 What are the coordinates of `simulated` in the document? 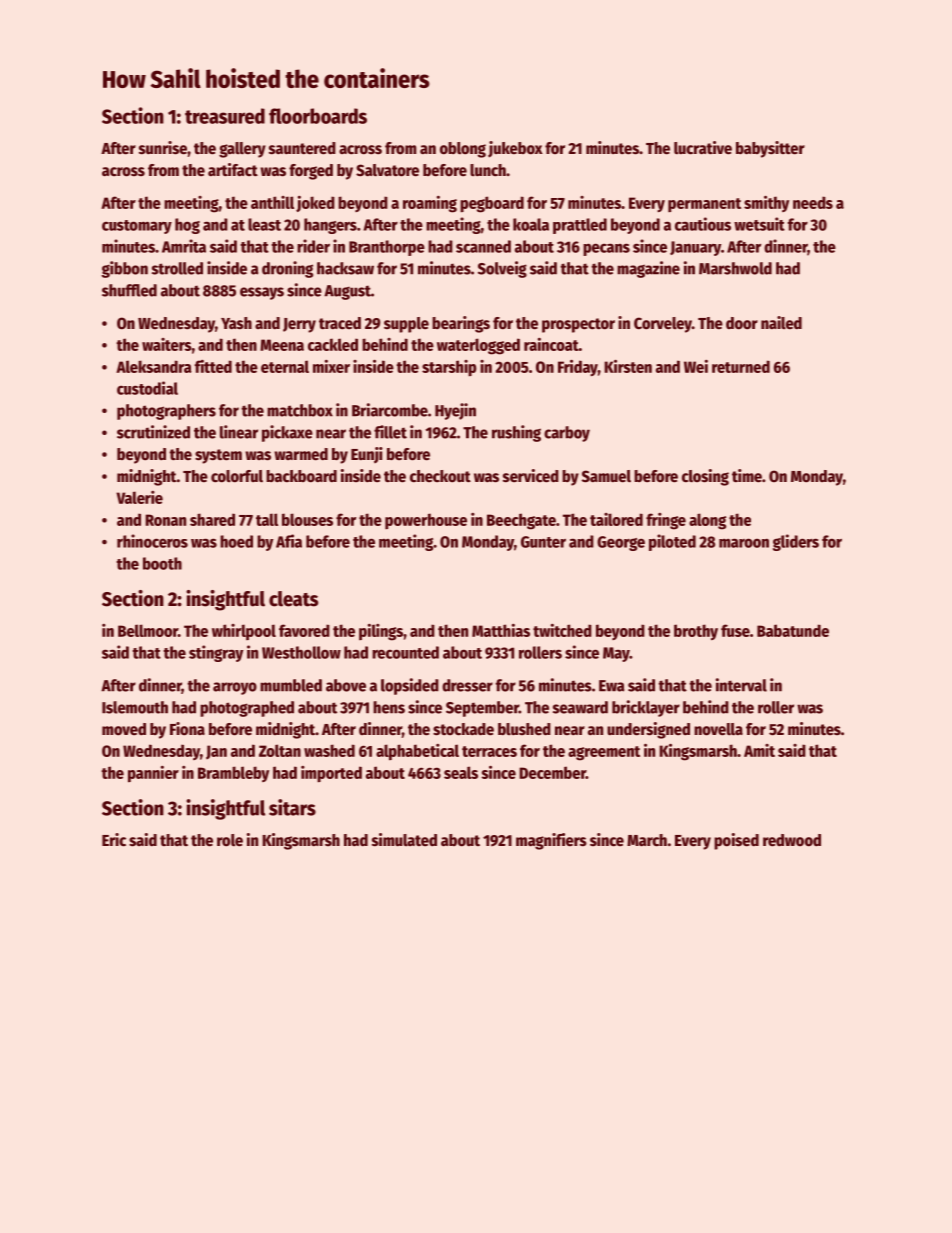 It's located at (404, 840).
